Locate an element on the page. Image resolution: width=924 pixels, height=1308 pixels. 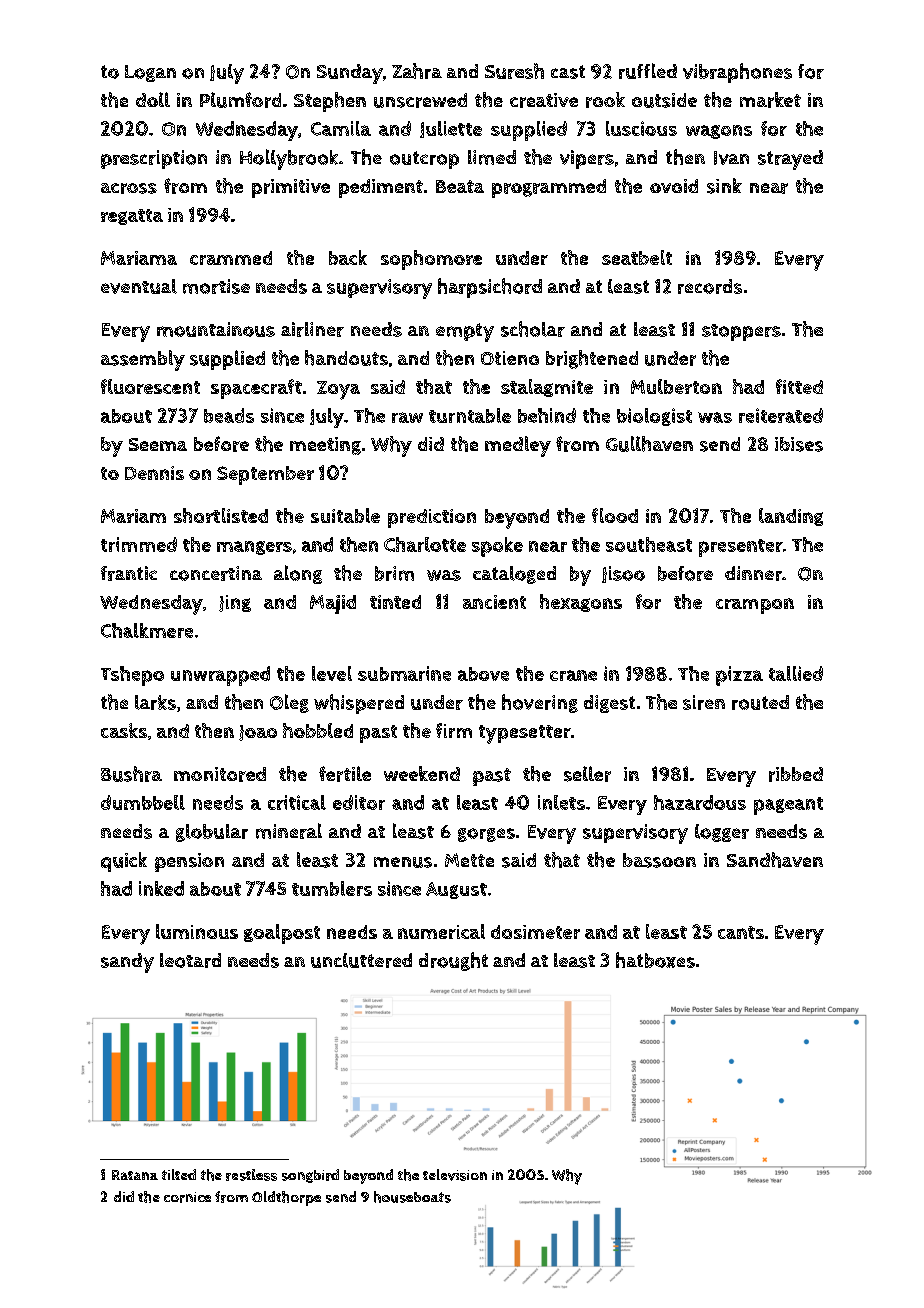
primitive is located at coordinates (291, 188).
